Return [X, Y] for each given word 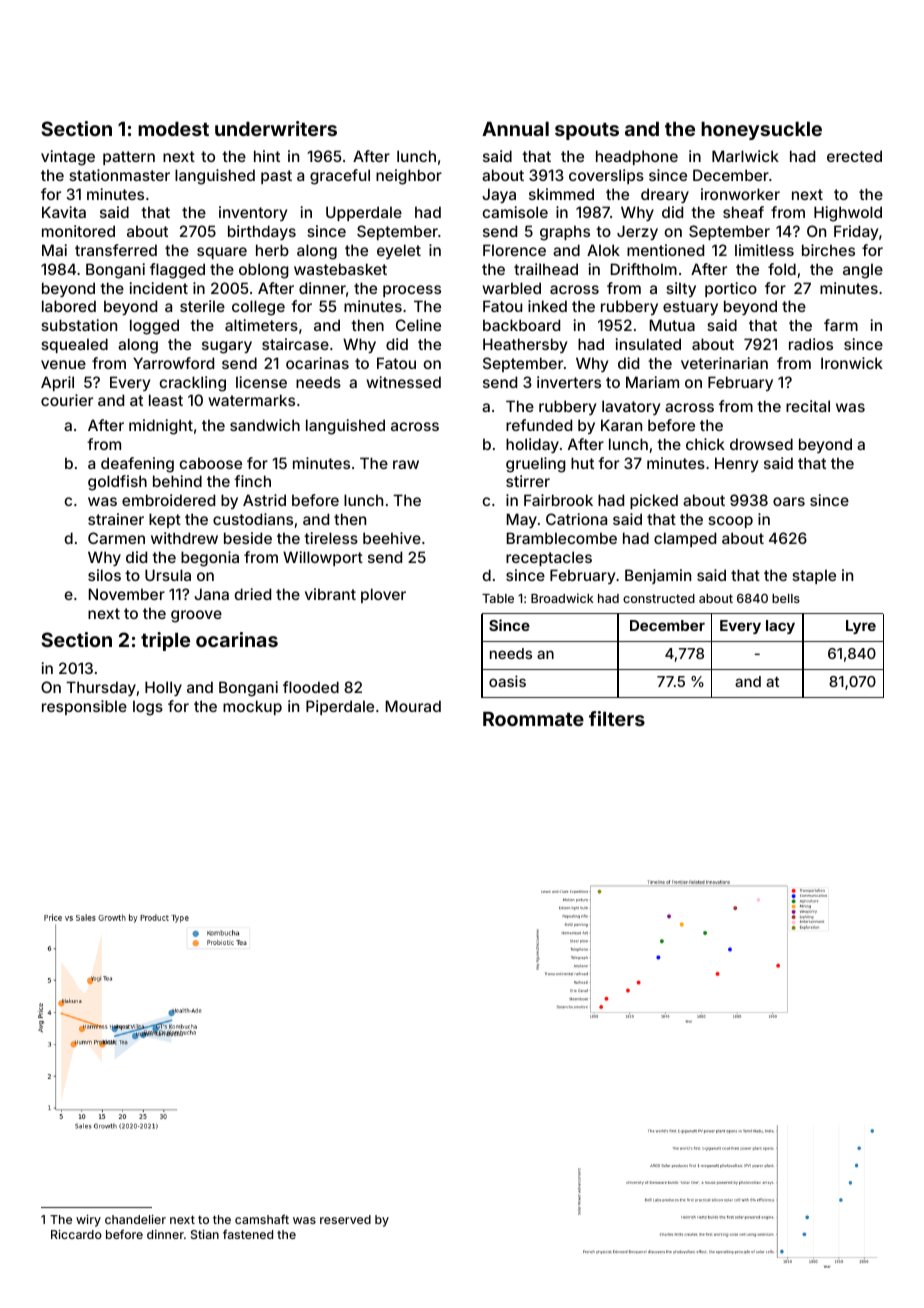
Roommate [533, 719]
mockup [252, 707]
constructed [659, 598]
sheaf [743, 212]
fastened [248, 1234]
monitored [78, 231]
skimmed [561, 194]
